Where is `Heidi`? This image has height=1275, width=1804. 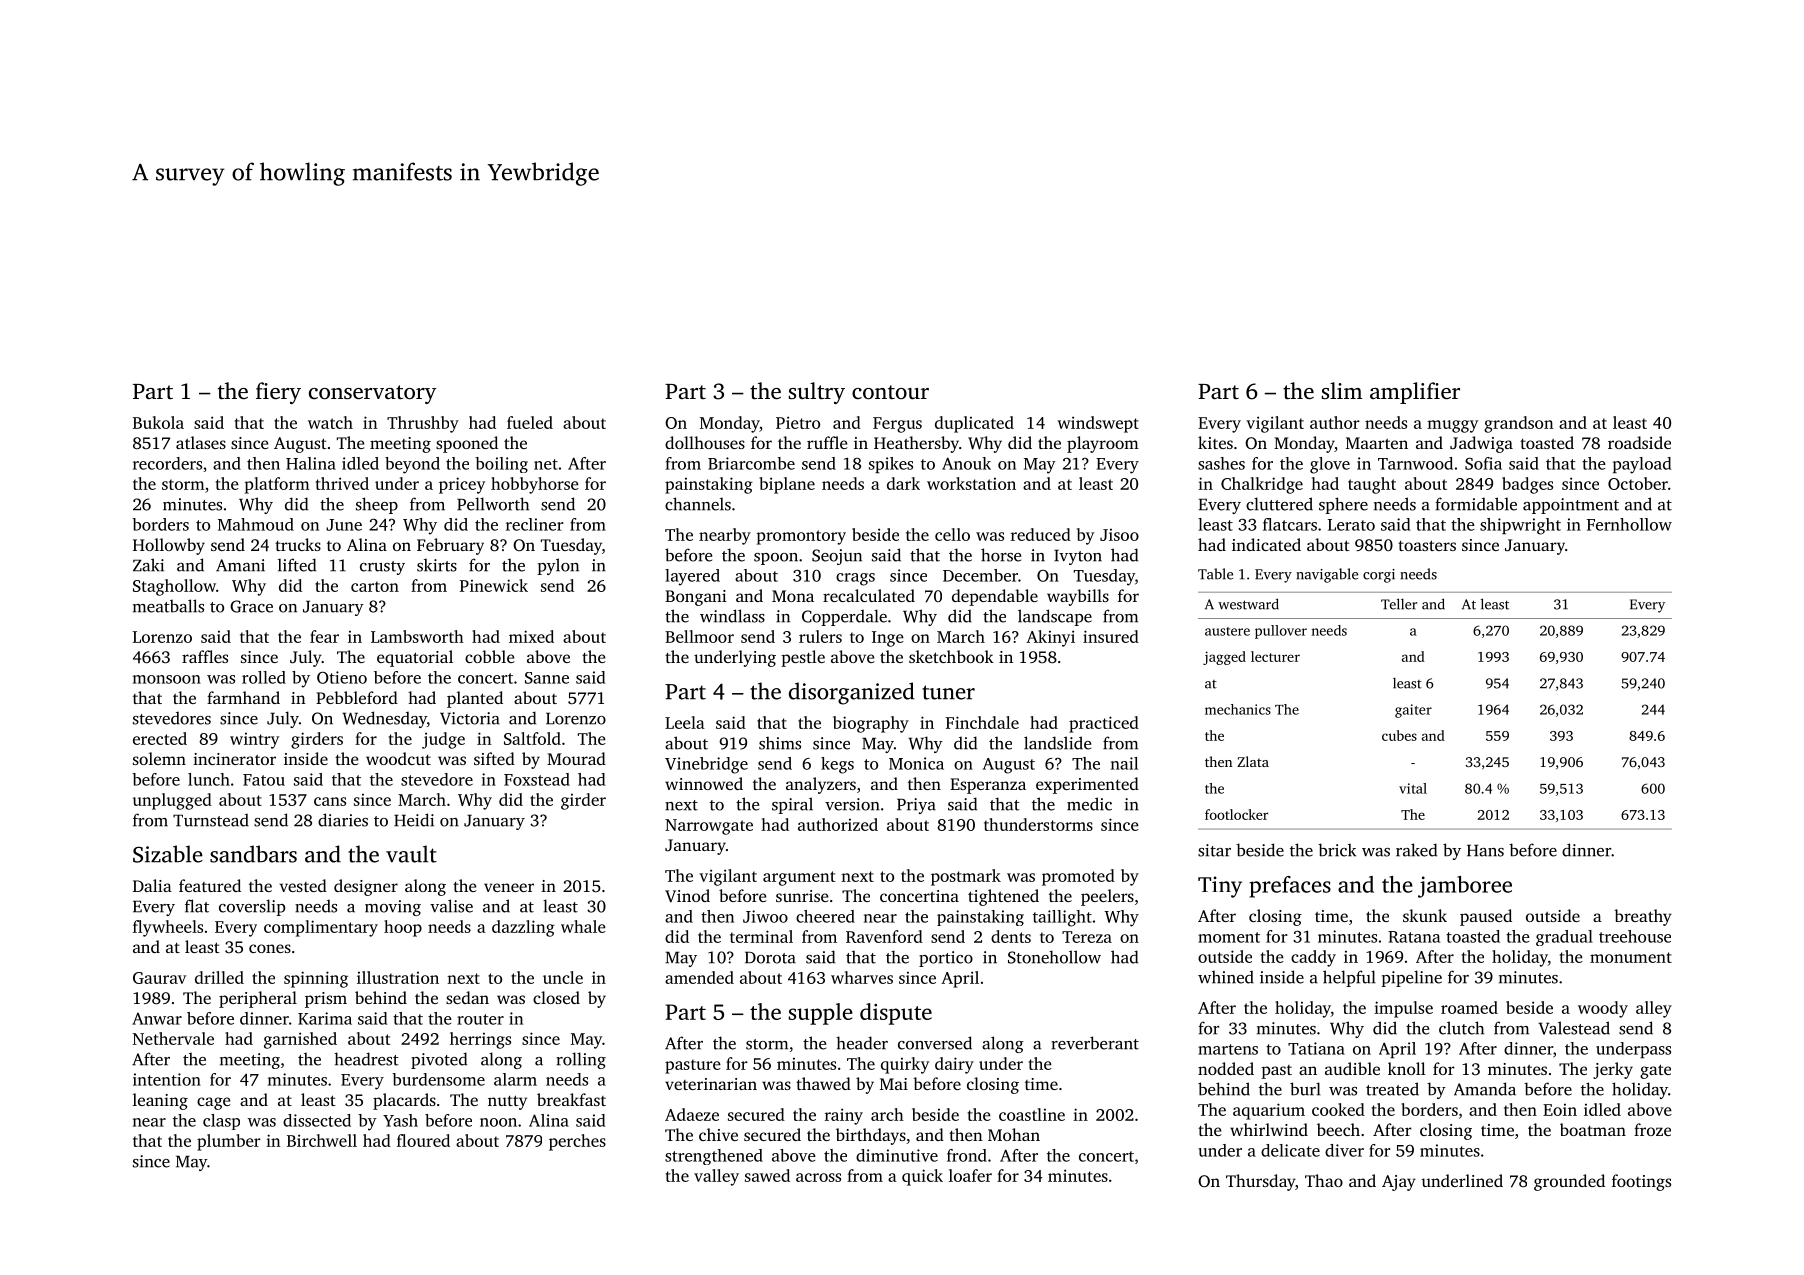 Heidi is located at coordinates (414, 820).
